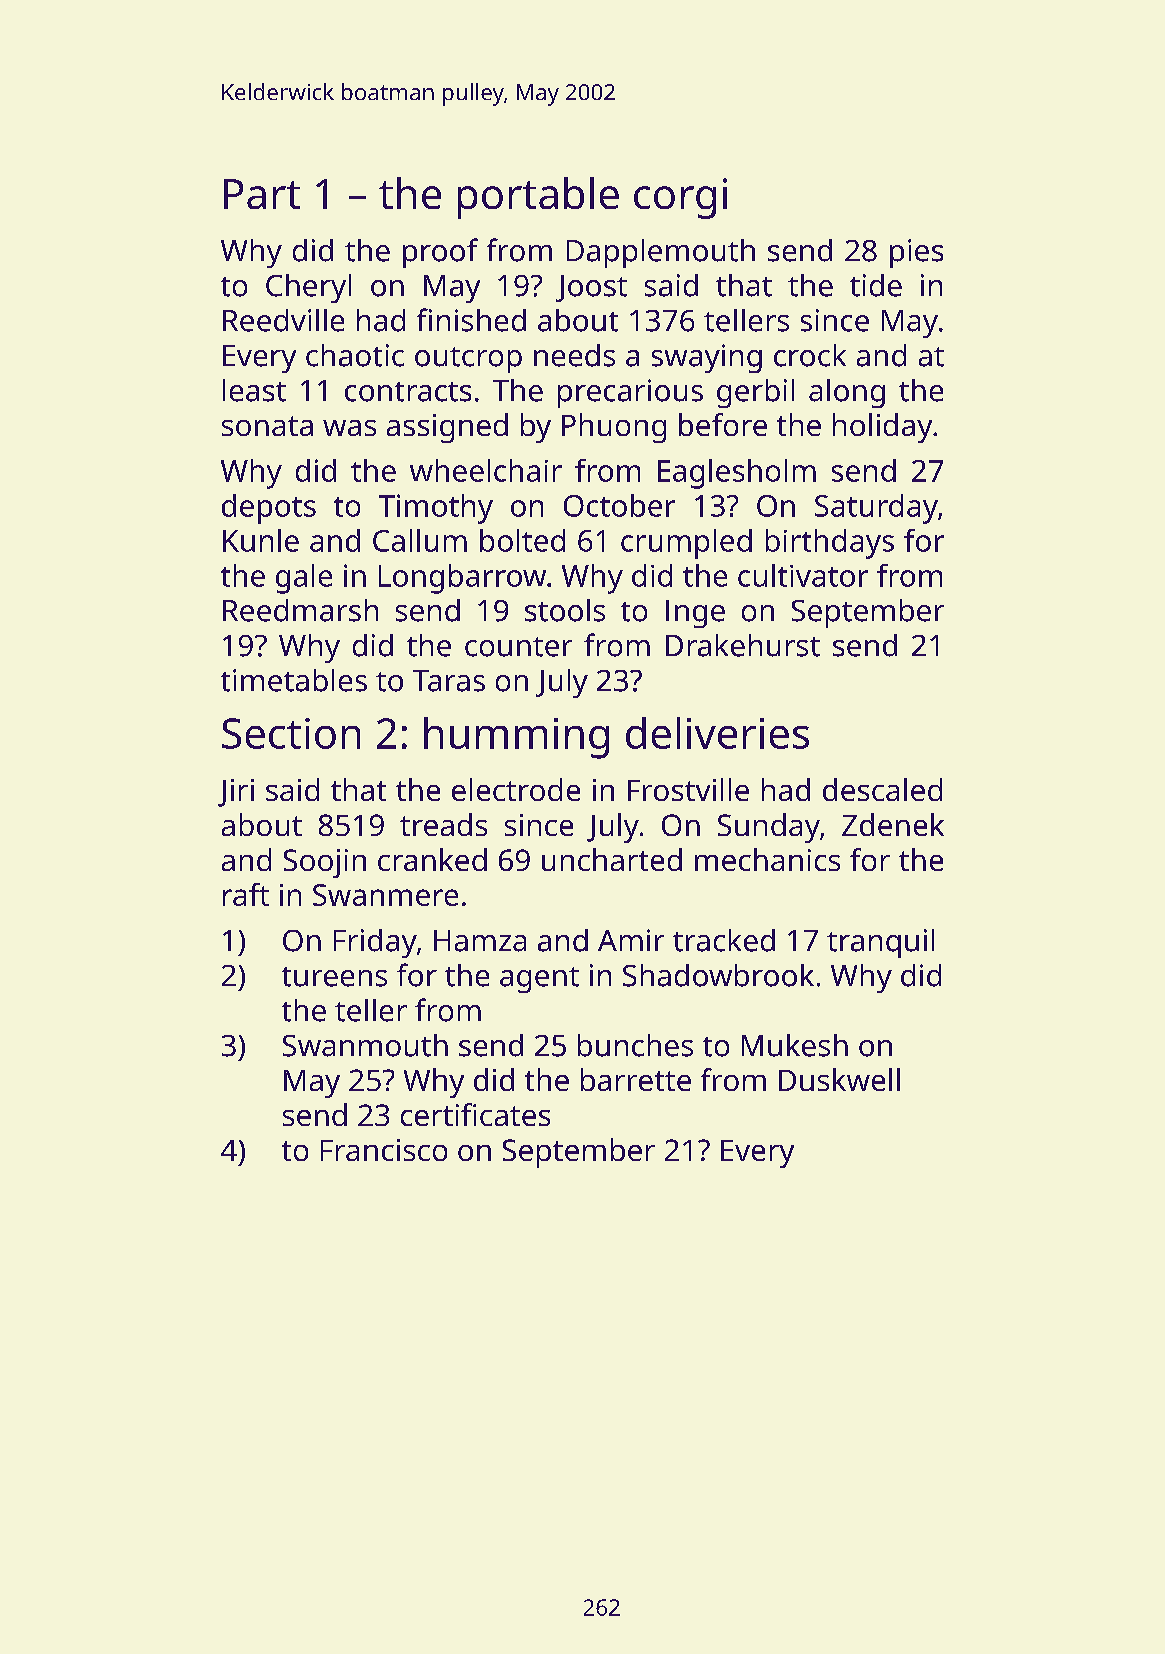 The width and height of the screenshot is (1165, 1654). Describe the element at coordinates (334, 977) in the screenshot. I see `tureens` at that location.
